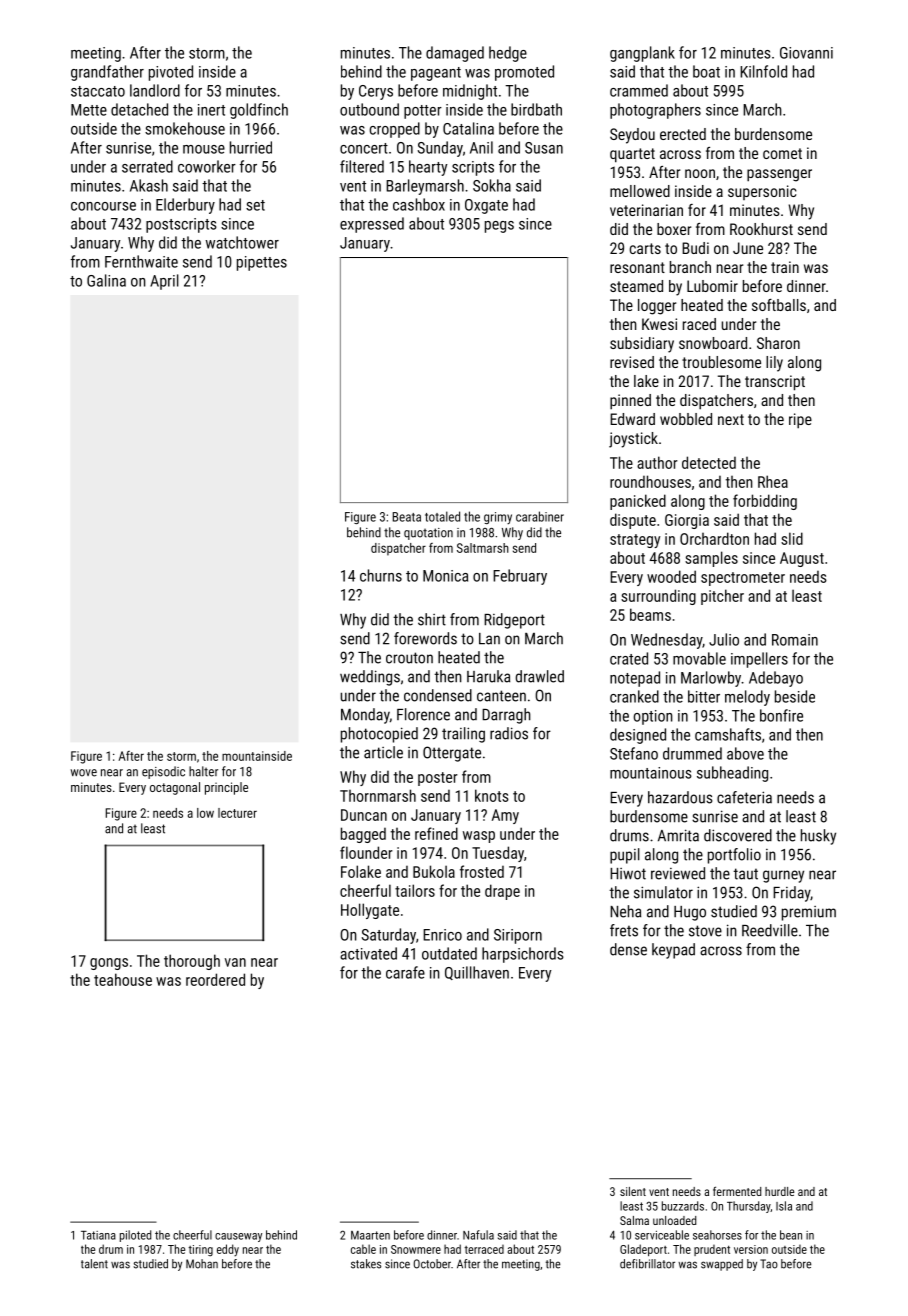 This screenshot has height=1316, width=908. Describe the element at coordinates (171, 73) in the screenshot. I see `pivoted` at that location.
